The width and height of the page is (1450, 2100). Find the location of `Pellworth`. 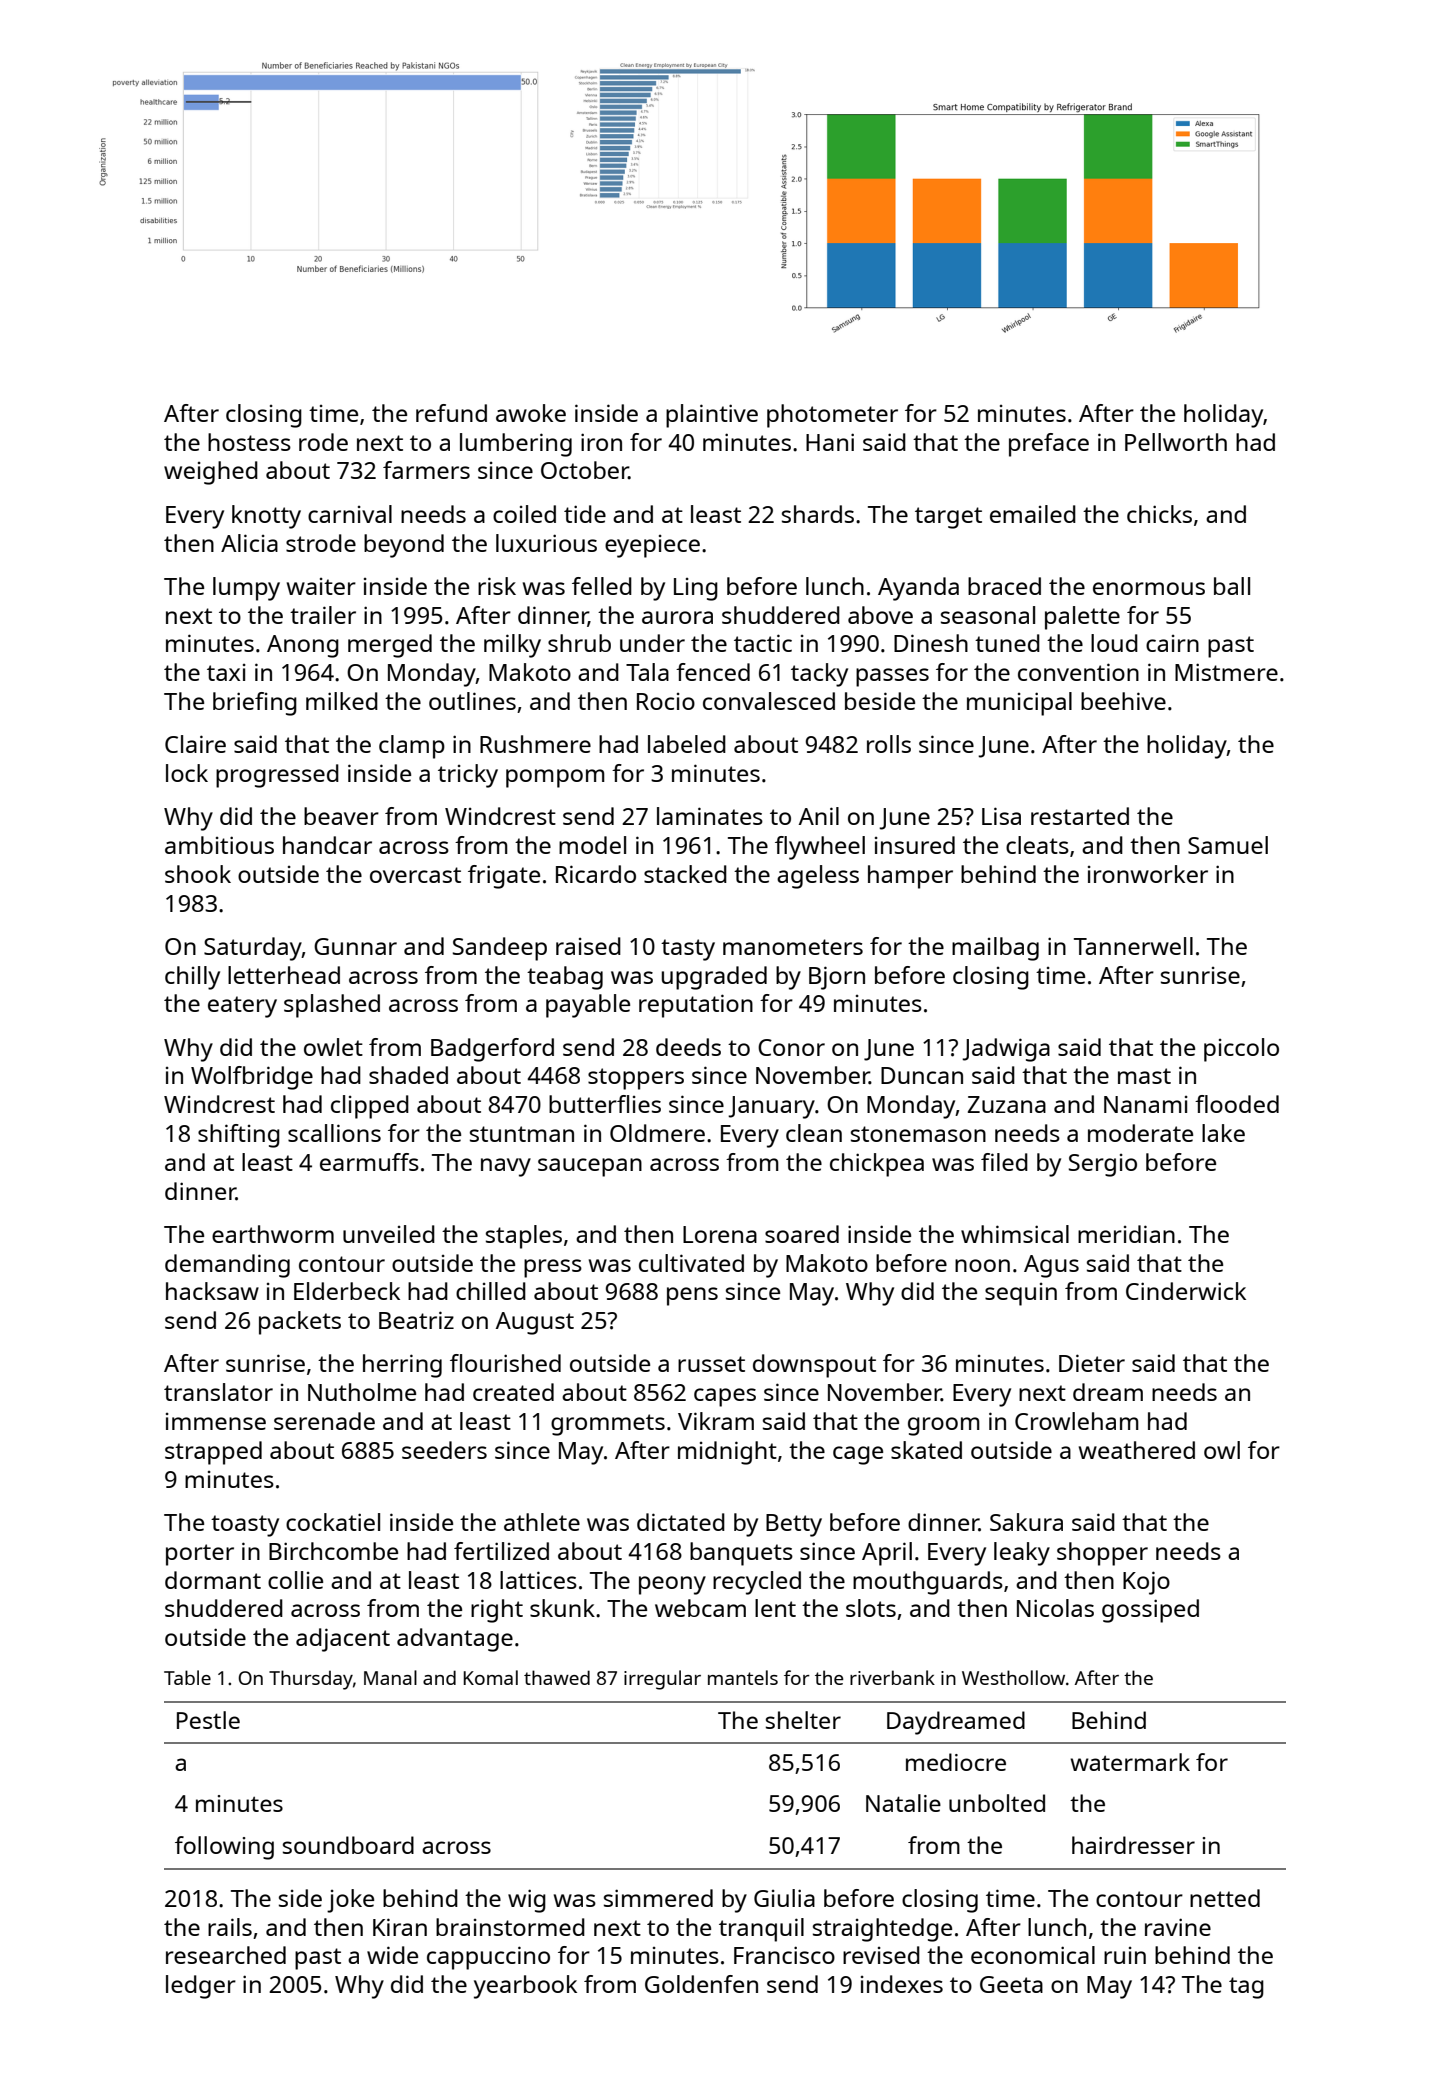

Pellworth is located at coordinates (1176, 442).
